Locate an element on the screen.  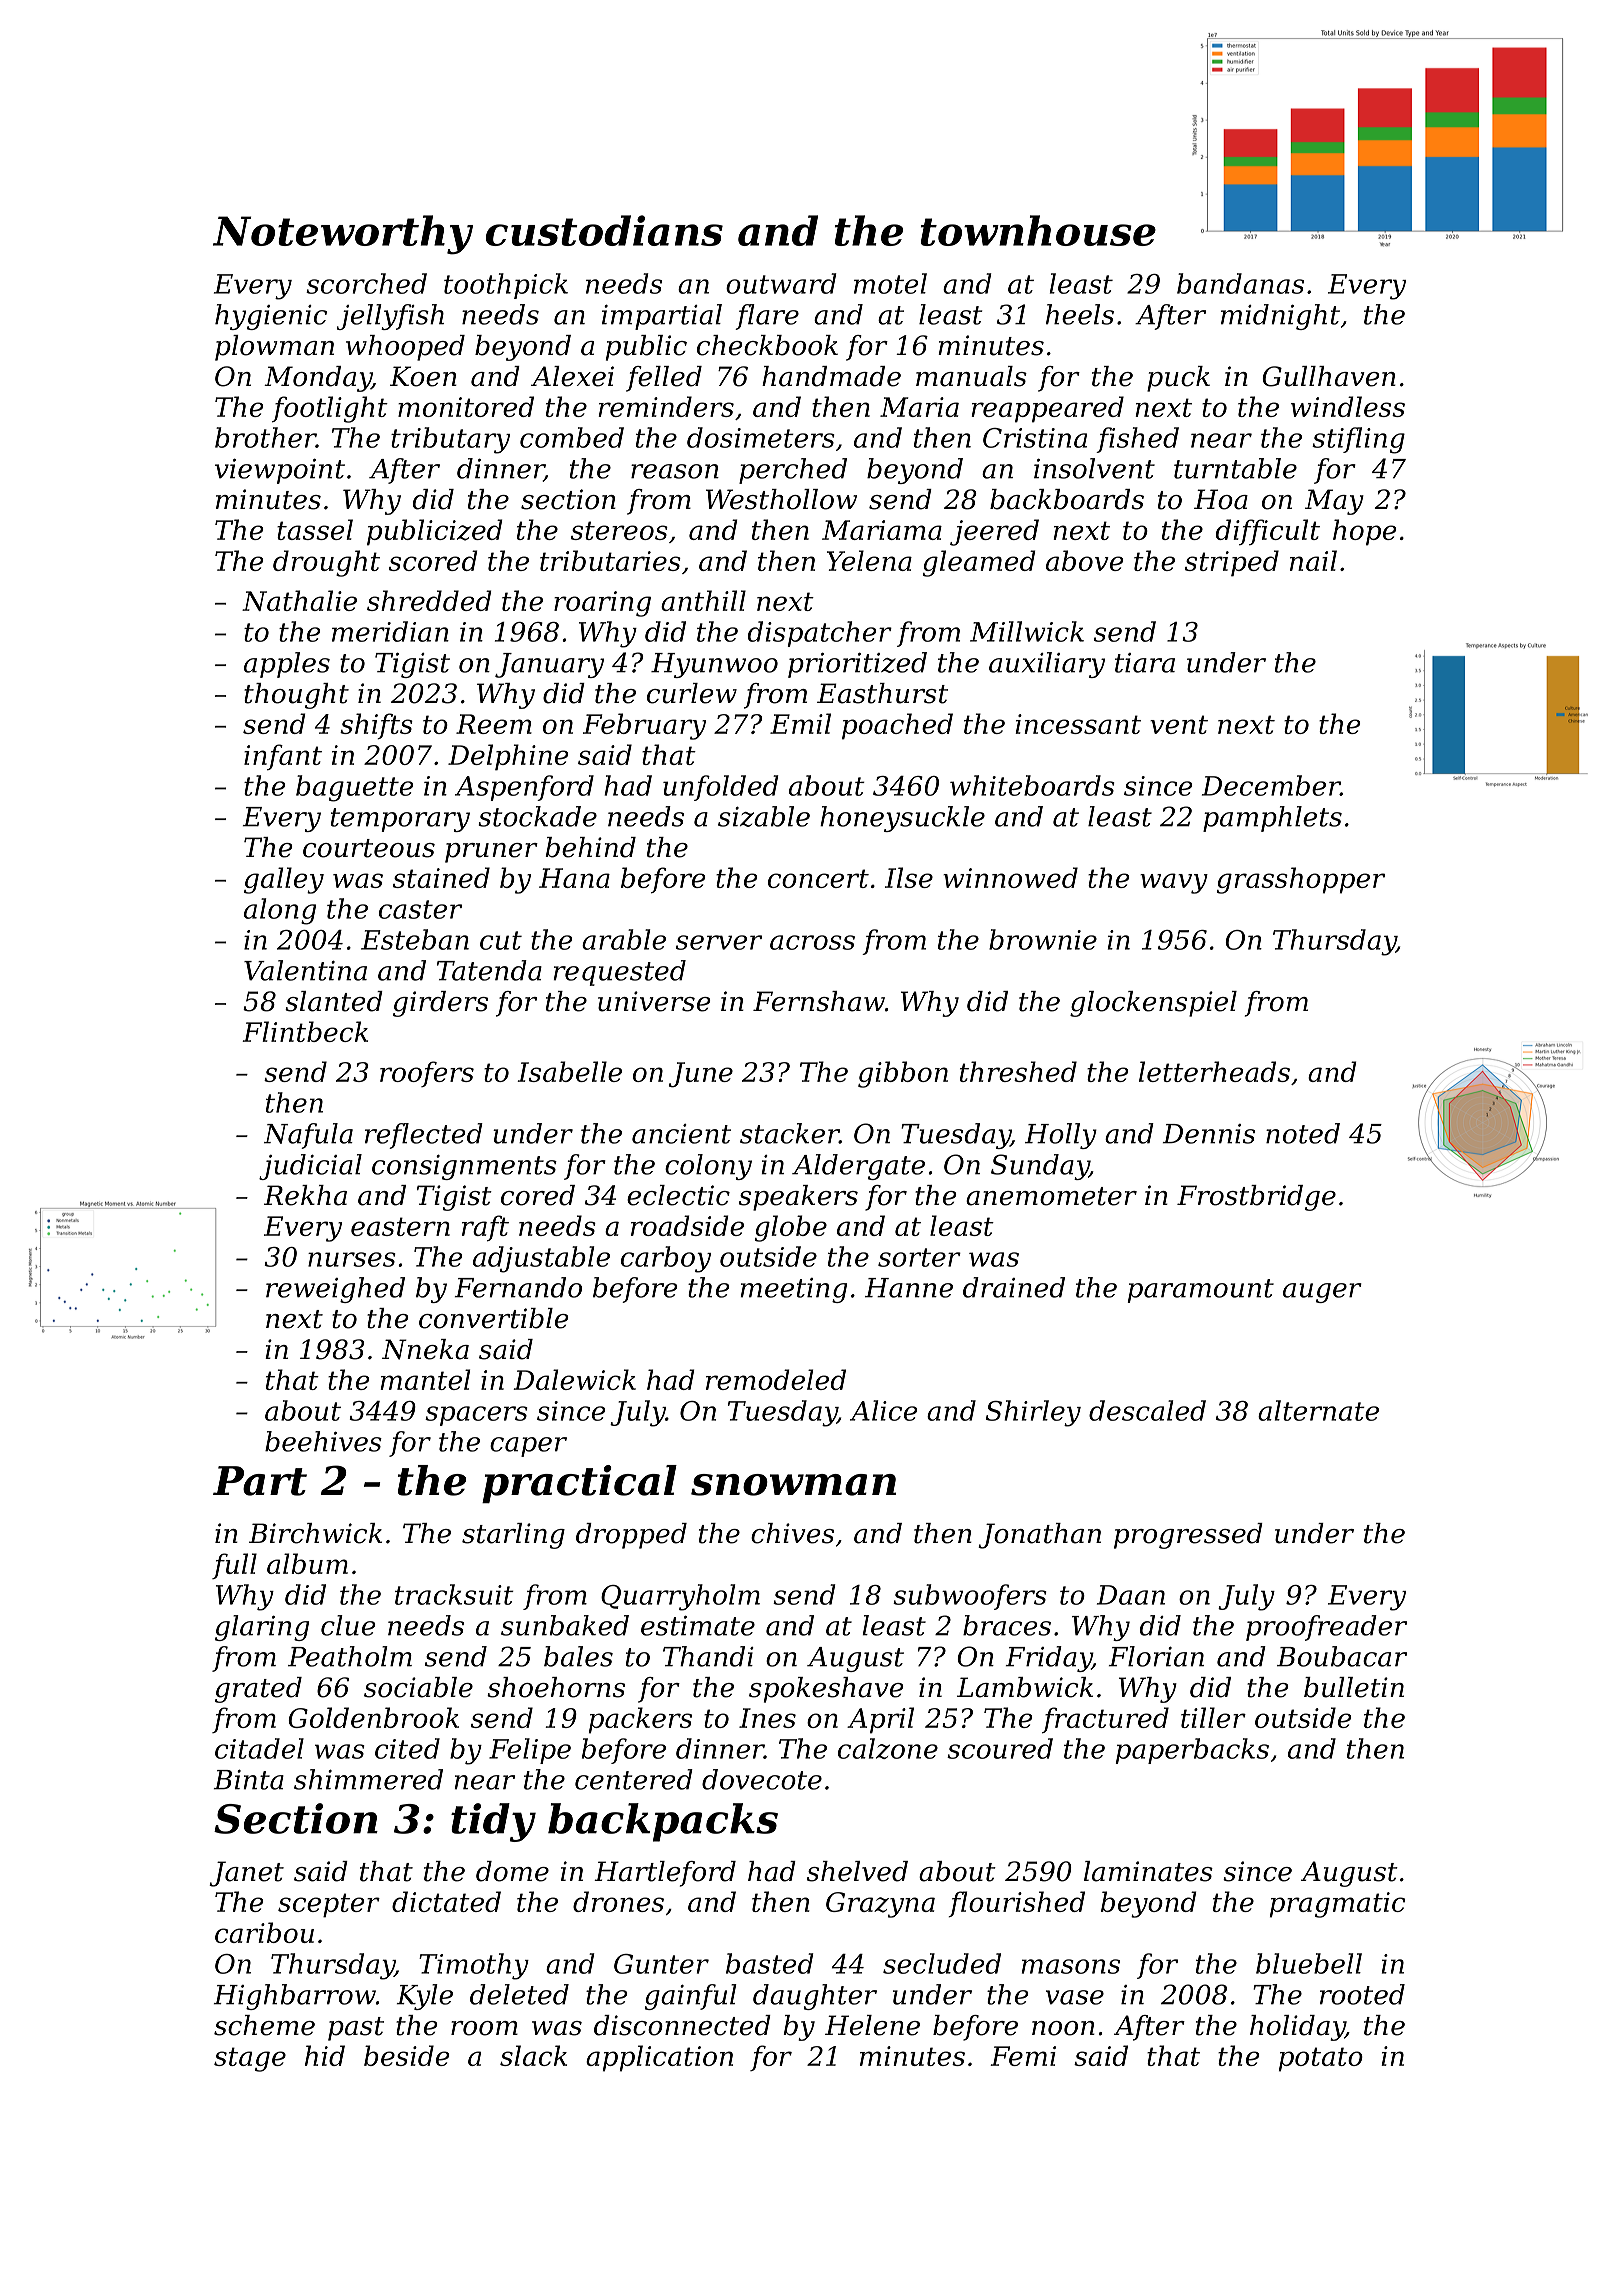
consignments is located at coordinates (464, 1167).
